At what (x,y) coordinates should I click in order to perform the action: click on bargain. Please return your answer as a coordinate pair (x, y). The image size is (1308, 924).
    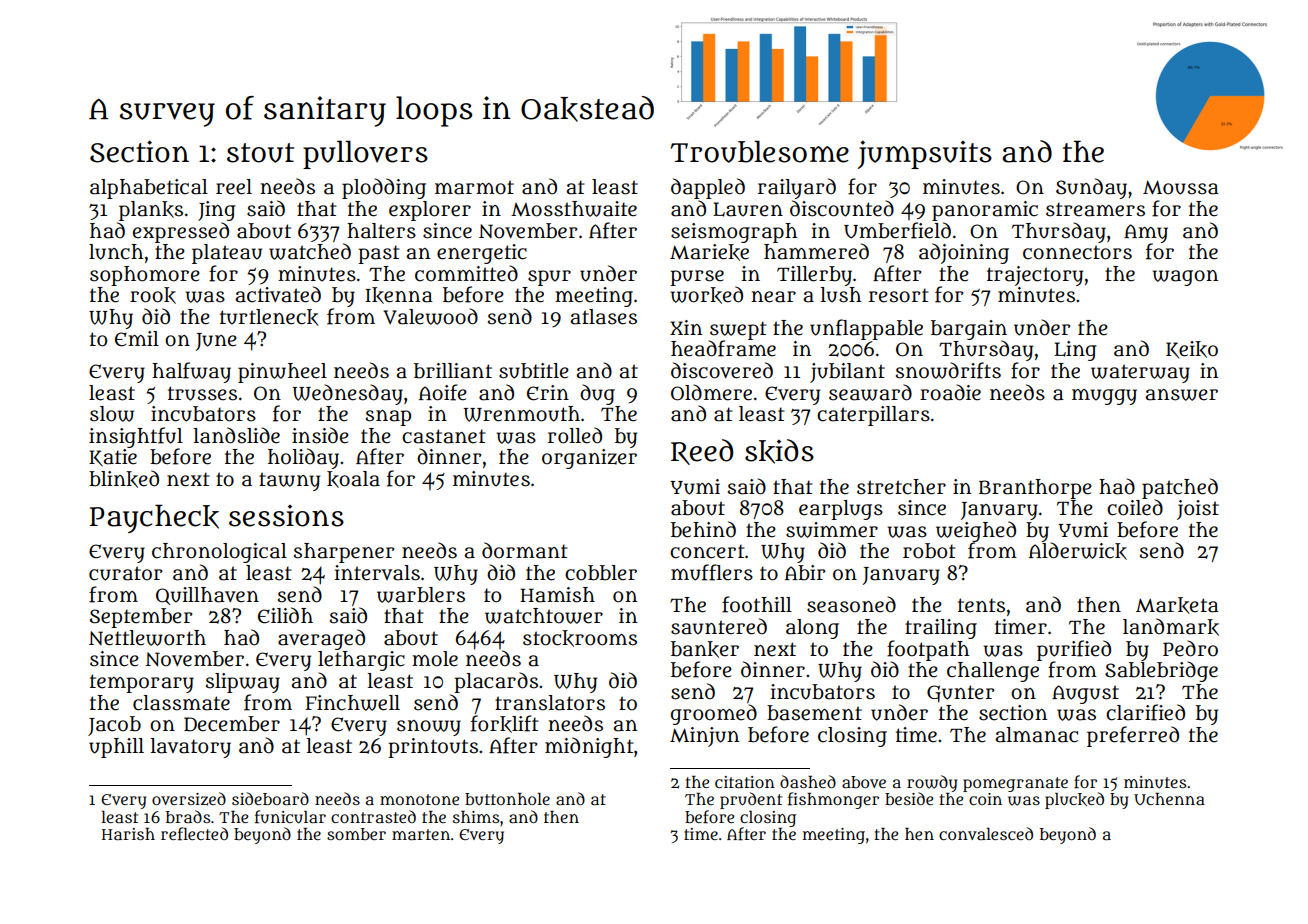
    Looking at the image, I should click on (969, 330).
